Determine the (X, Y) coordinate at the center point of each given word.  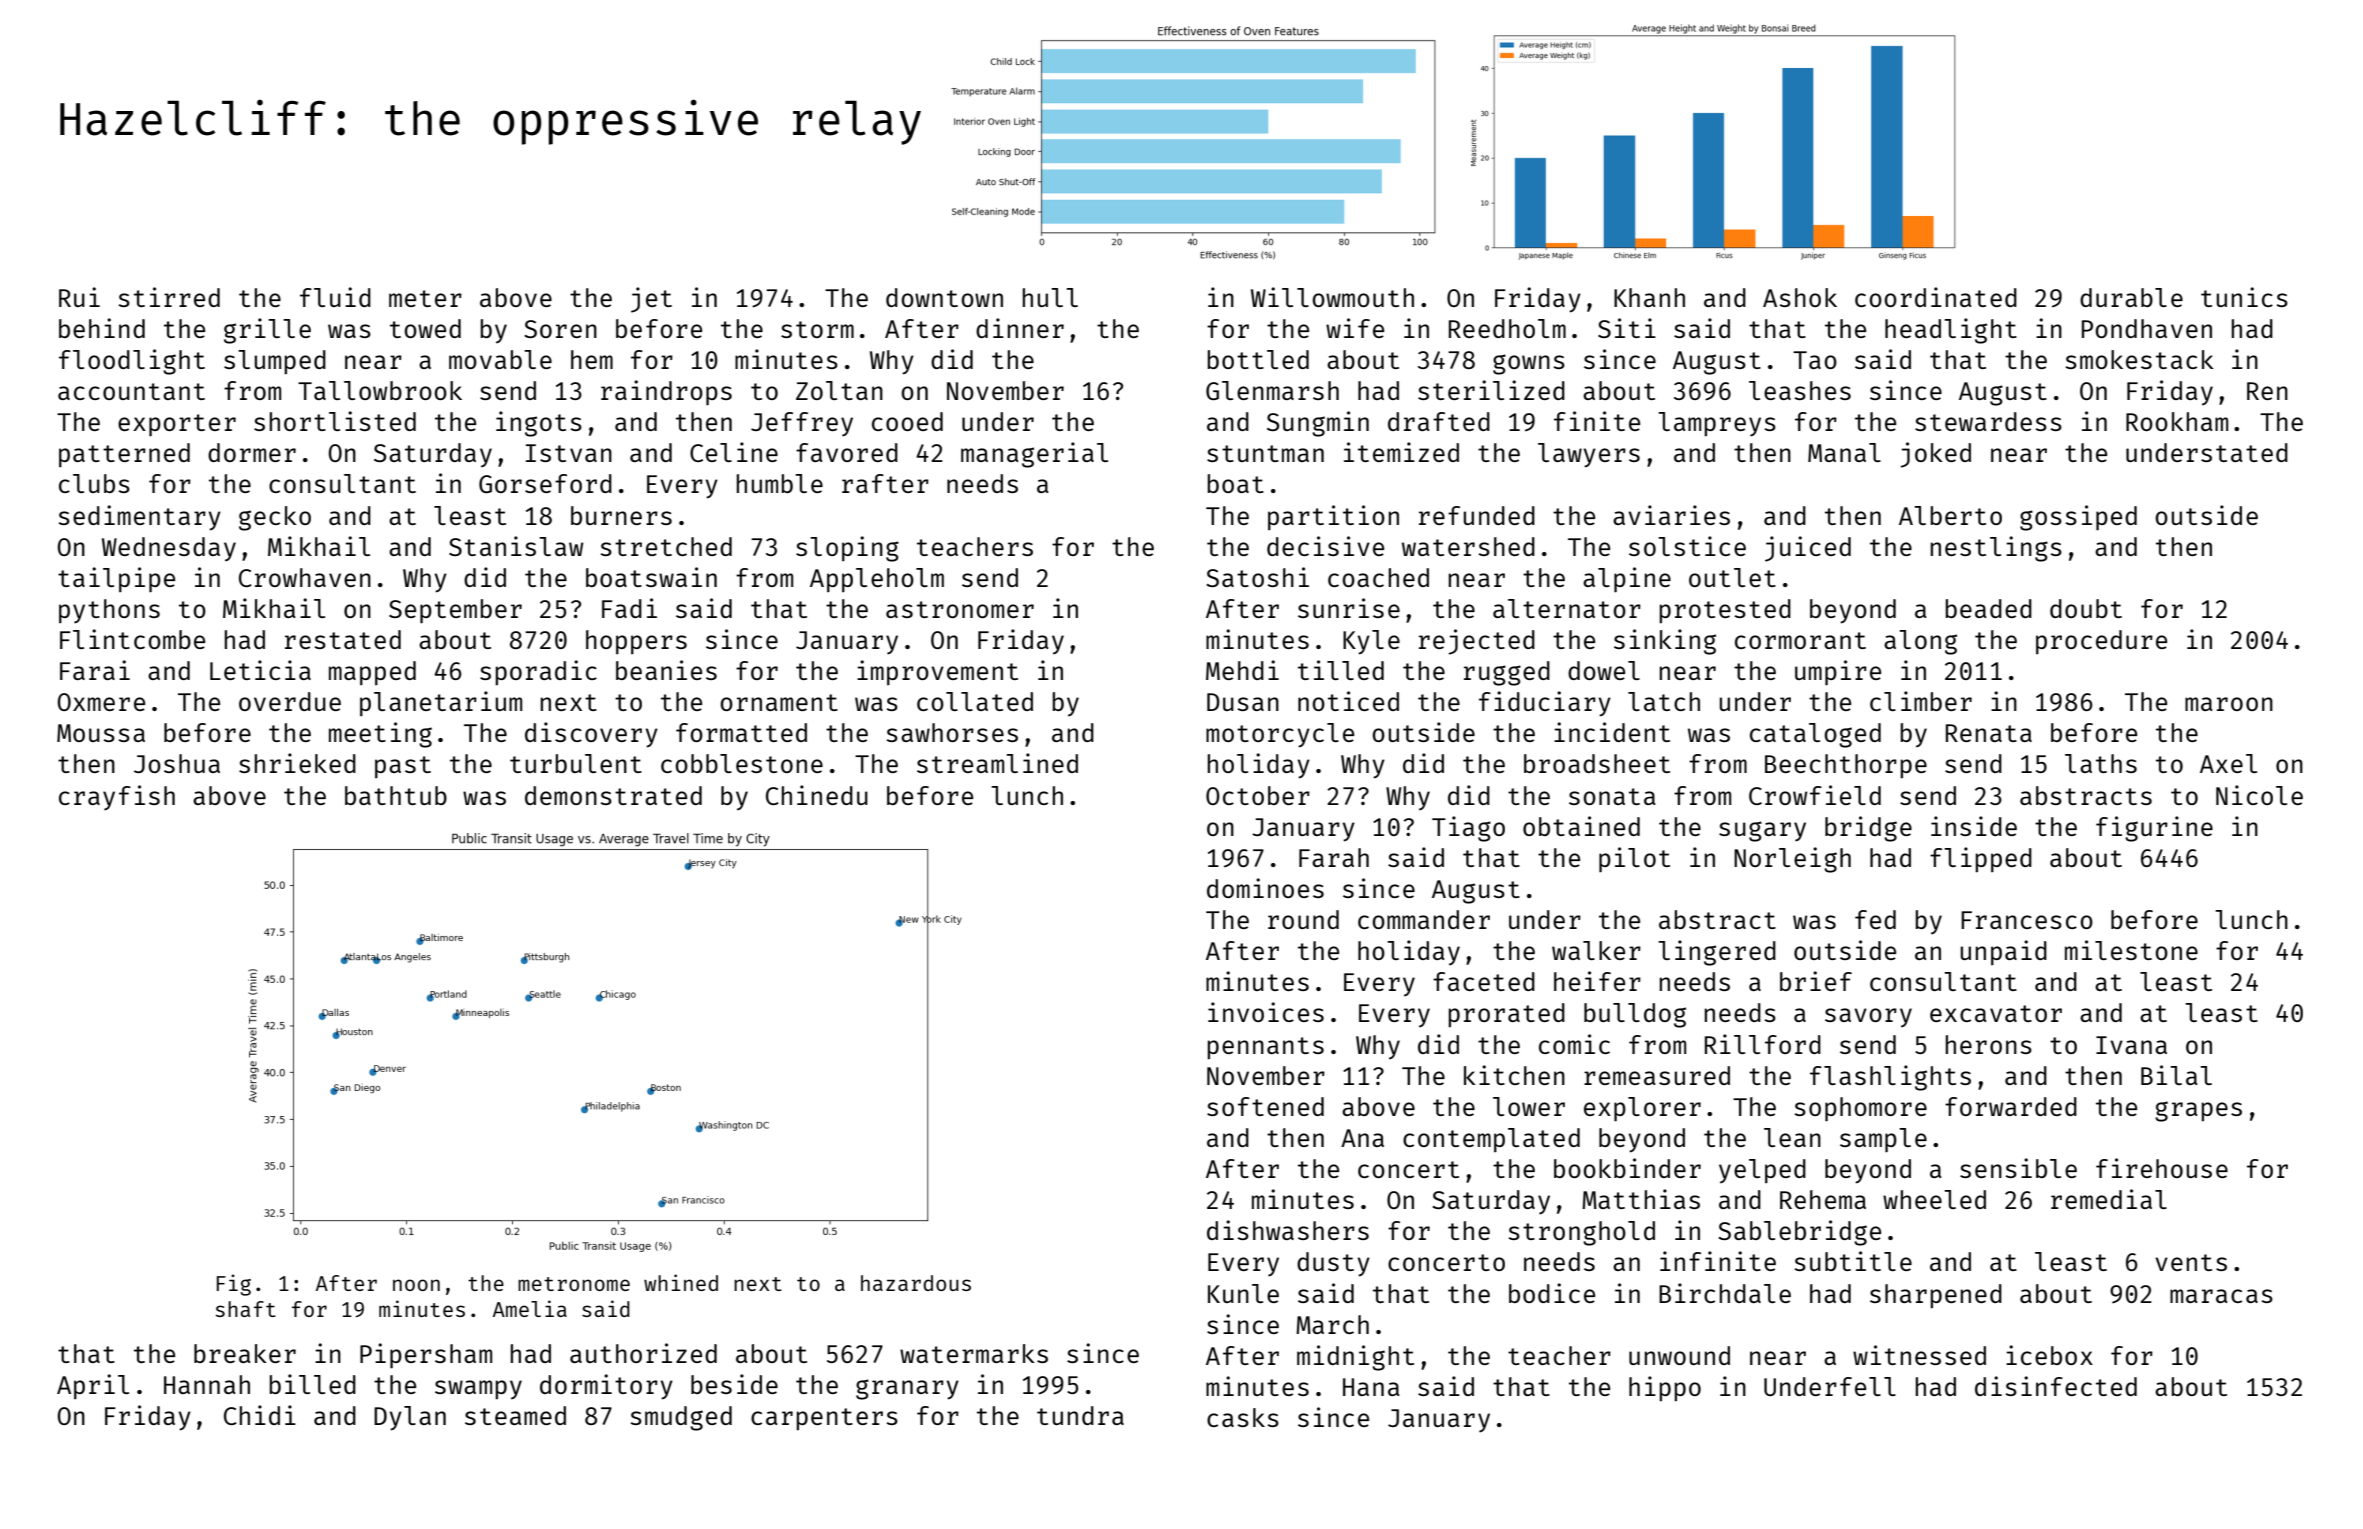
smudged (681, 1418)
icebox (2049, 1355)
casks (1243, 1417)
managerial (1034, 455)
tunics (2244, 297)
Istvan (569, 453)
